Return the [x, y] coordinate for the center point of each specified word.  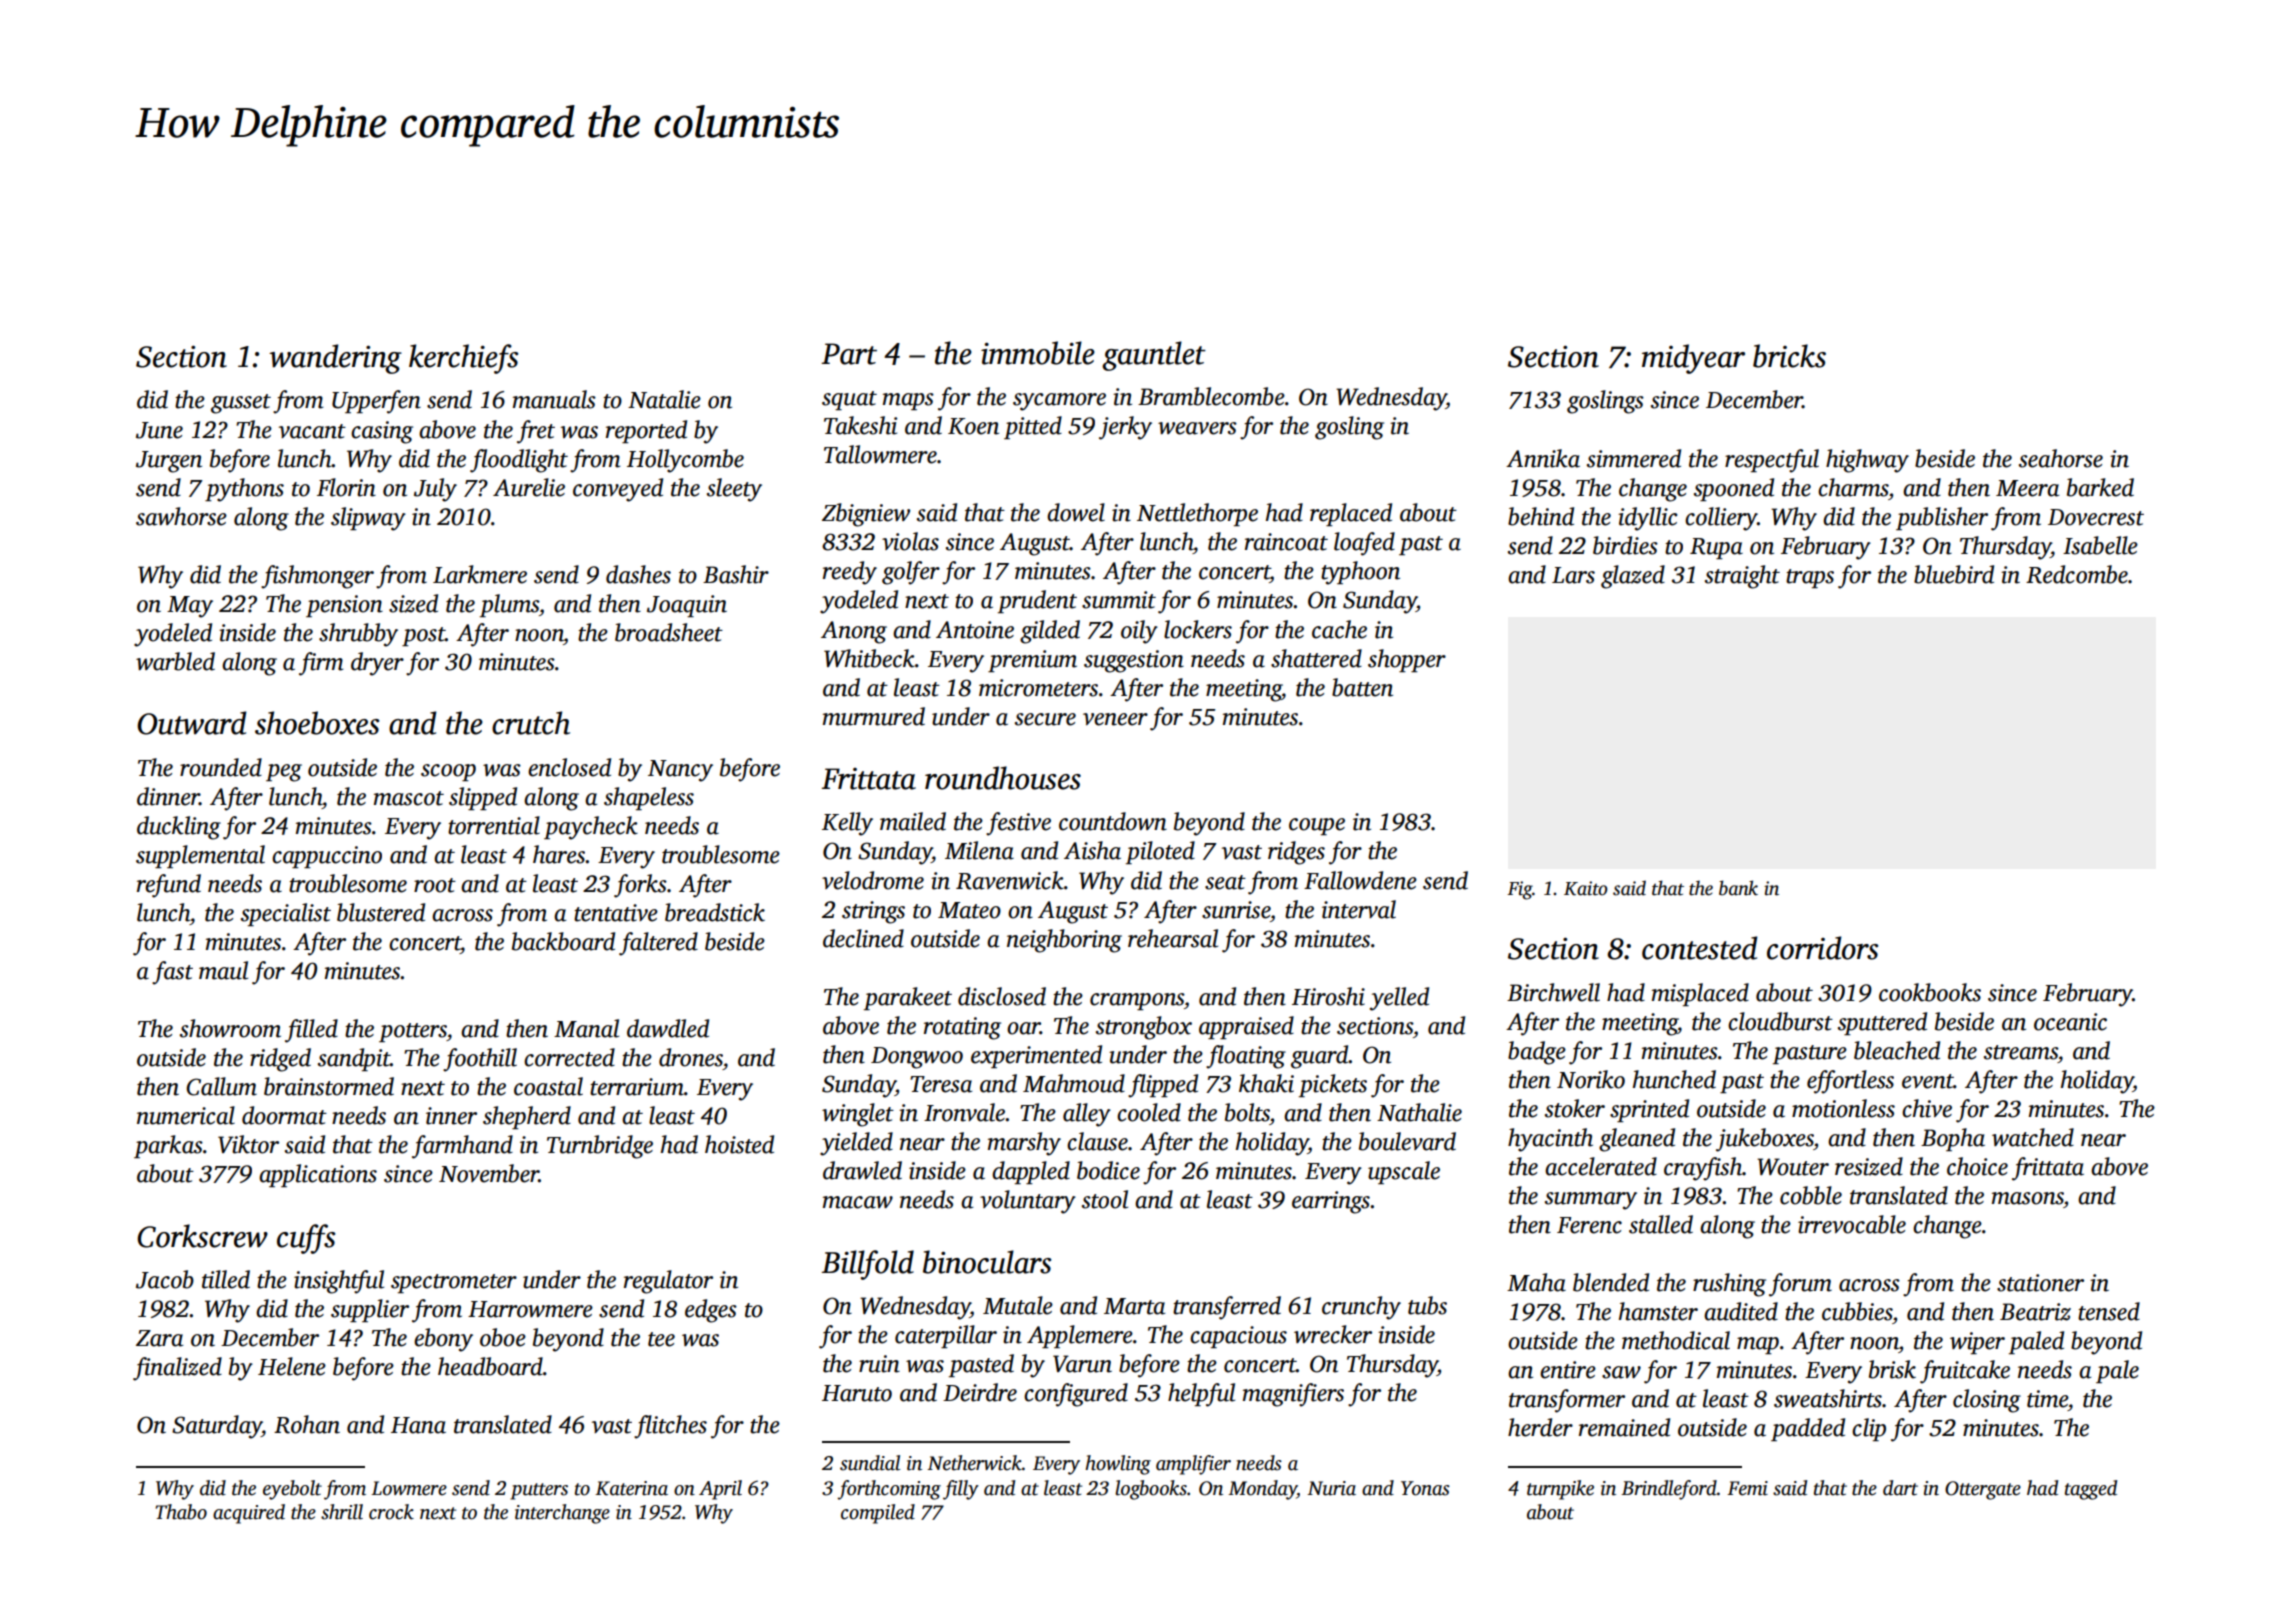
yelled [1399, 999]
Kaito [1585, 888]
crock [391, 1512]
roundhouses [1003, 778]
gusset [241, 404]
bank [1738, 888]
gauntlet [1154, 356]
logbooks [1151, 1490]
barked [2100, 487]
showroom [230, 1028]
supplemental [200, 856]
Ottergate [1983, 1490]
